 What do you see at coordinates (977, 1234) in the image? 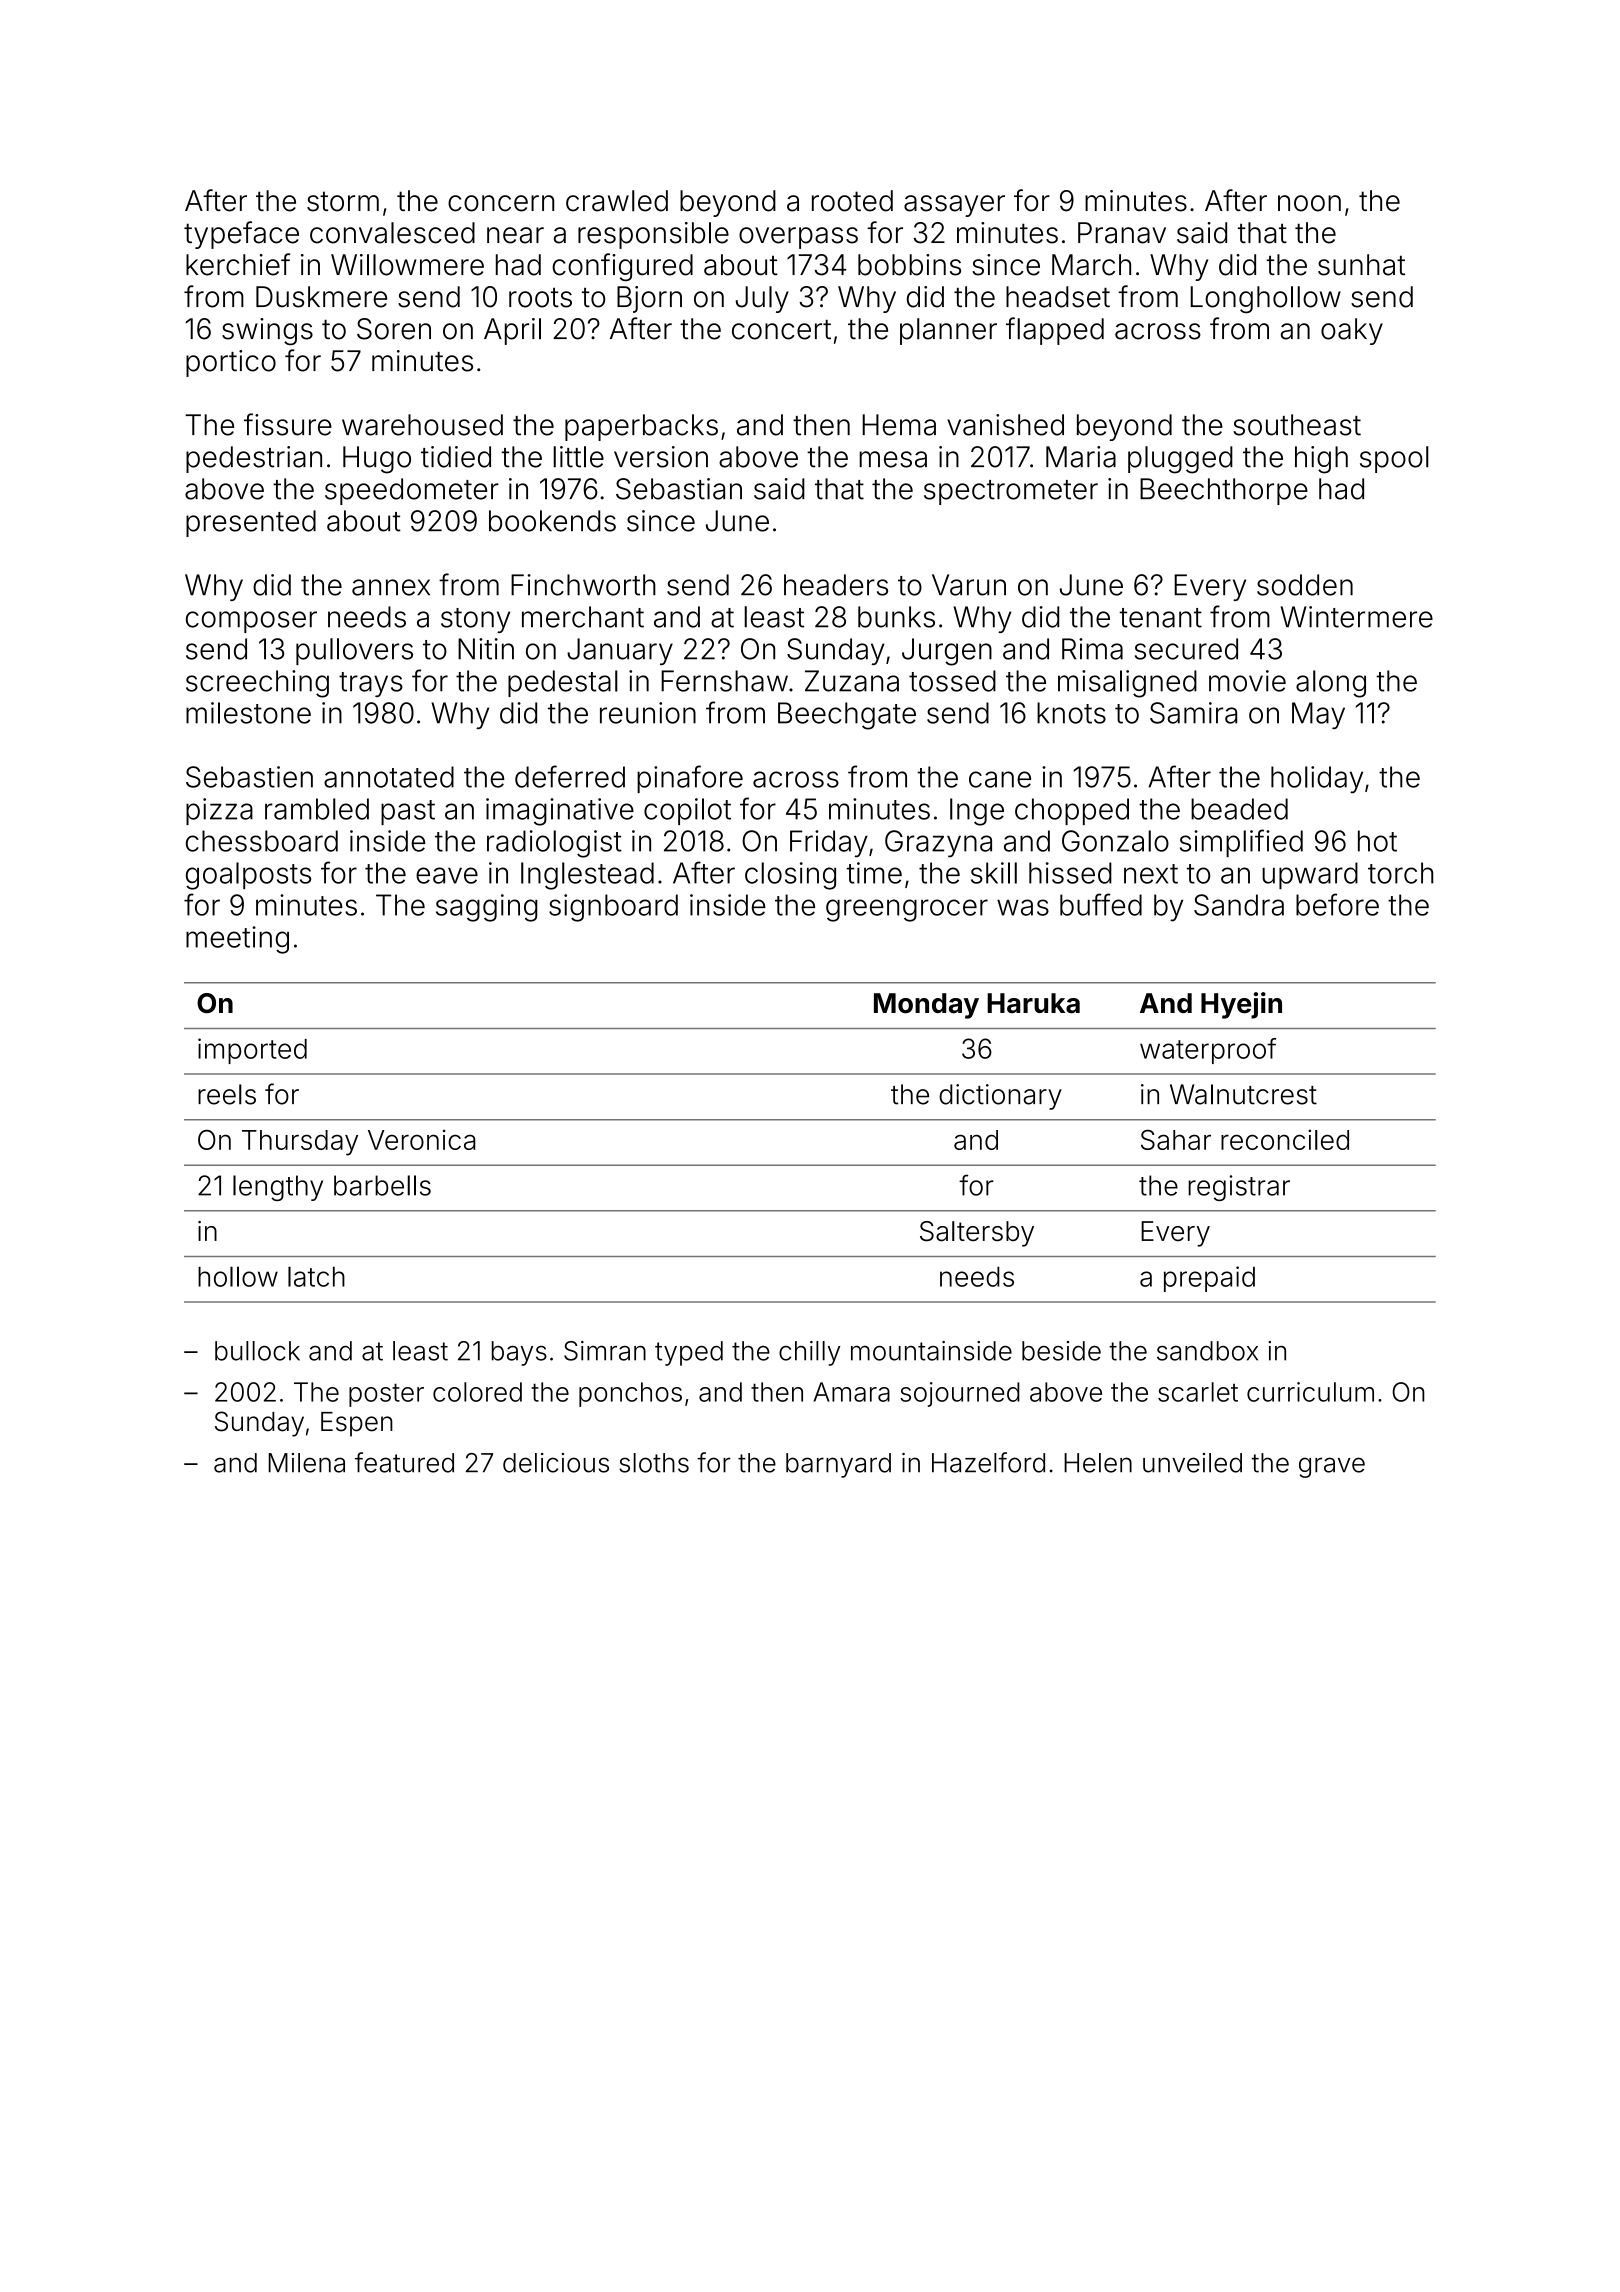
I see `Saltersby` at bounding box center [977, 1234].
